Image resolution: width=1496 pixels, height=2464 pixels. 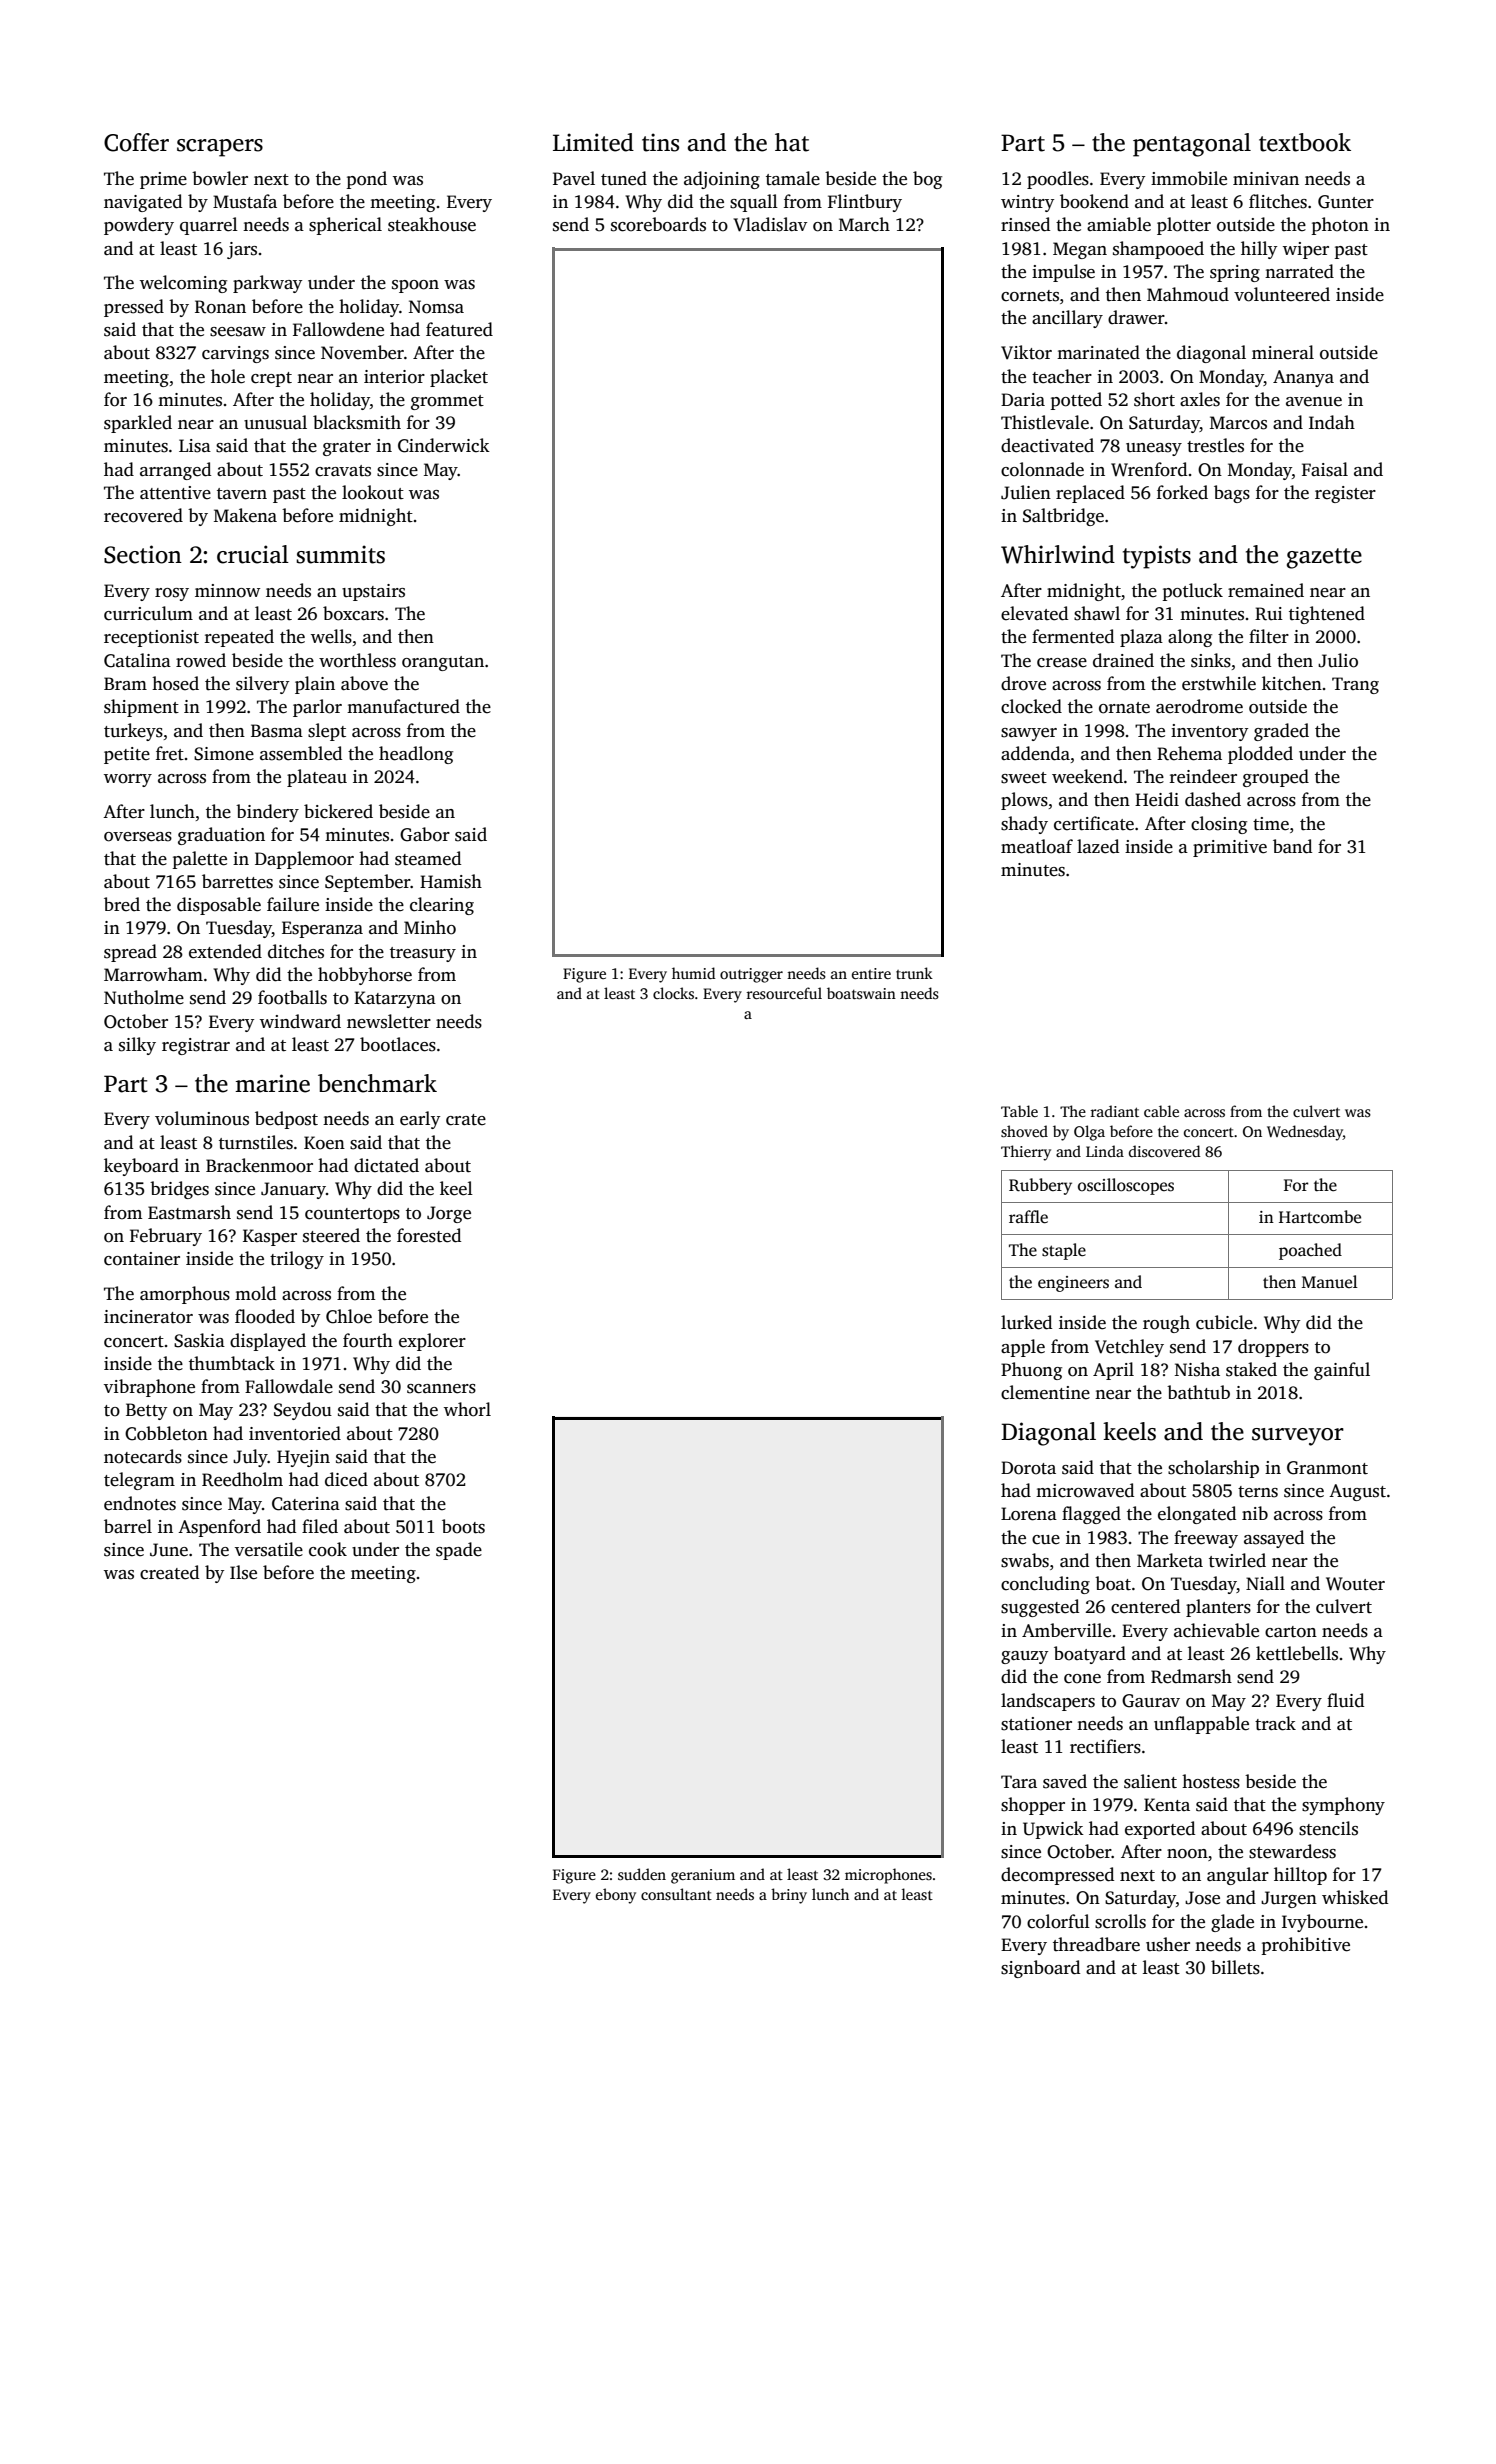 I want to click on Coffer, so click(x=136, y=142).
